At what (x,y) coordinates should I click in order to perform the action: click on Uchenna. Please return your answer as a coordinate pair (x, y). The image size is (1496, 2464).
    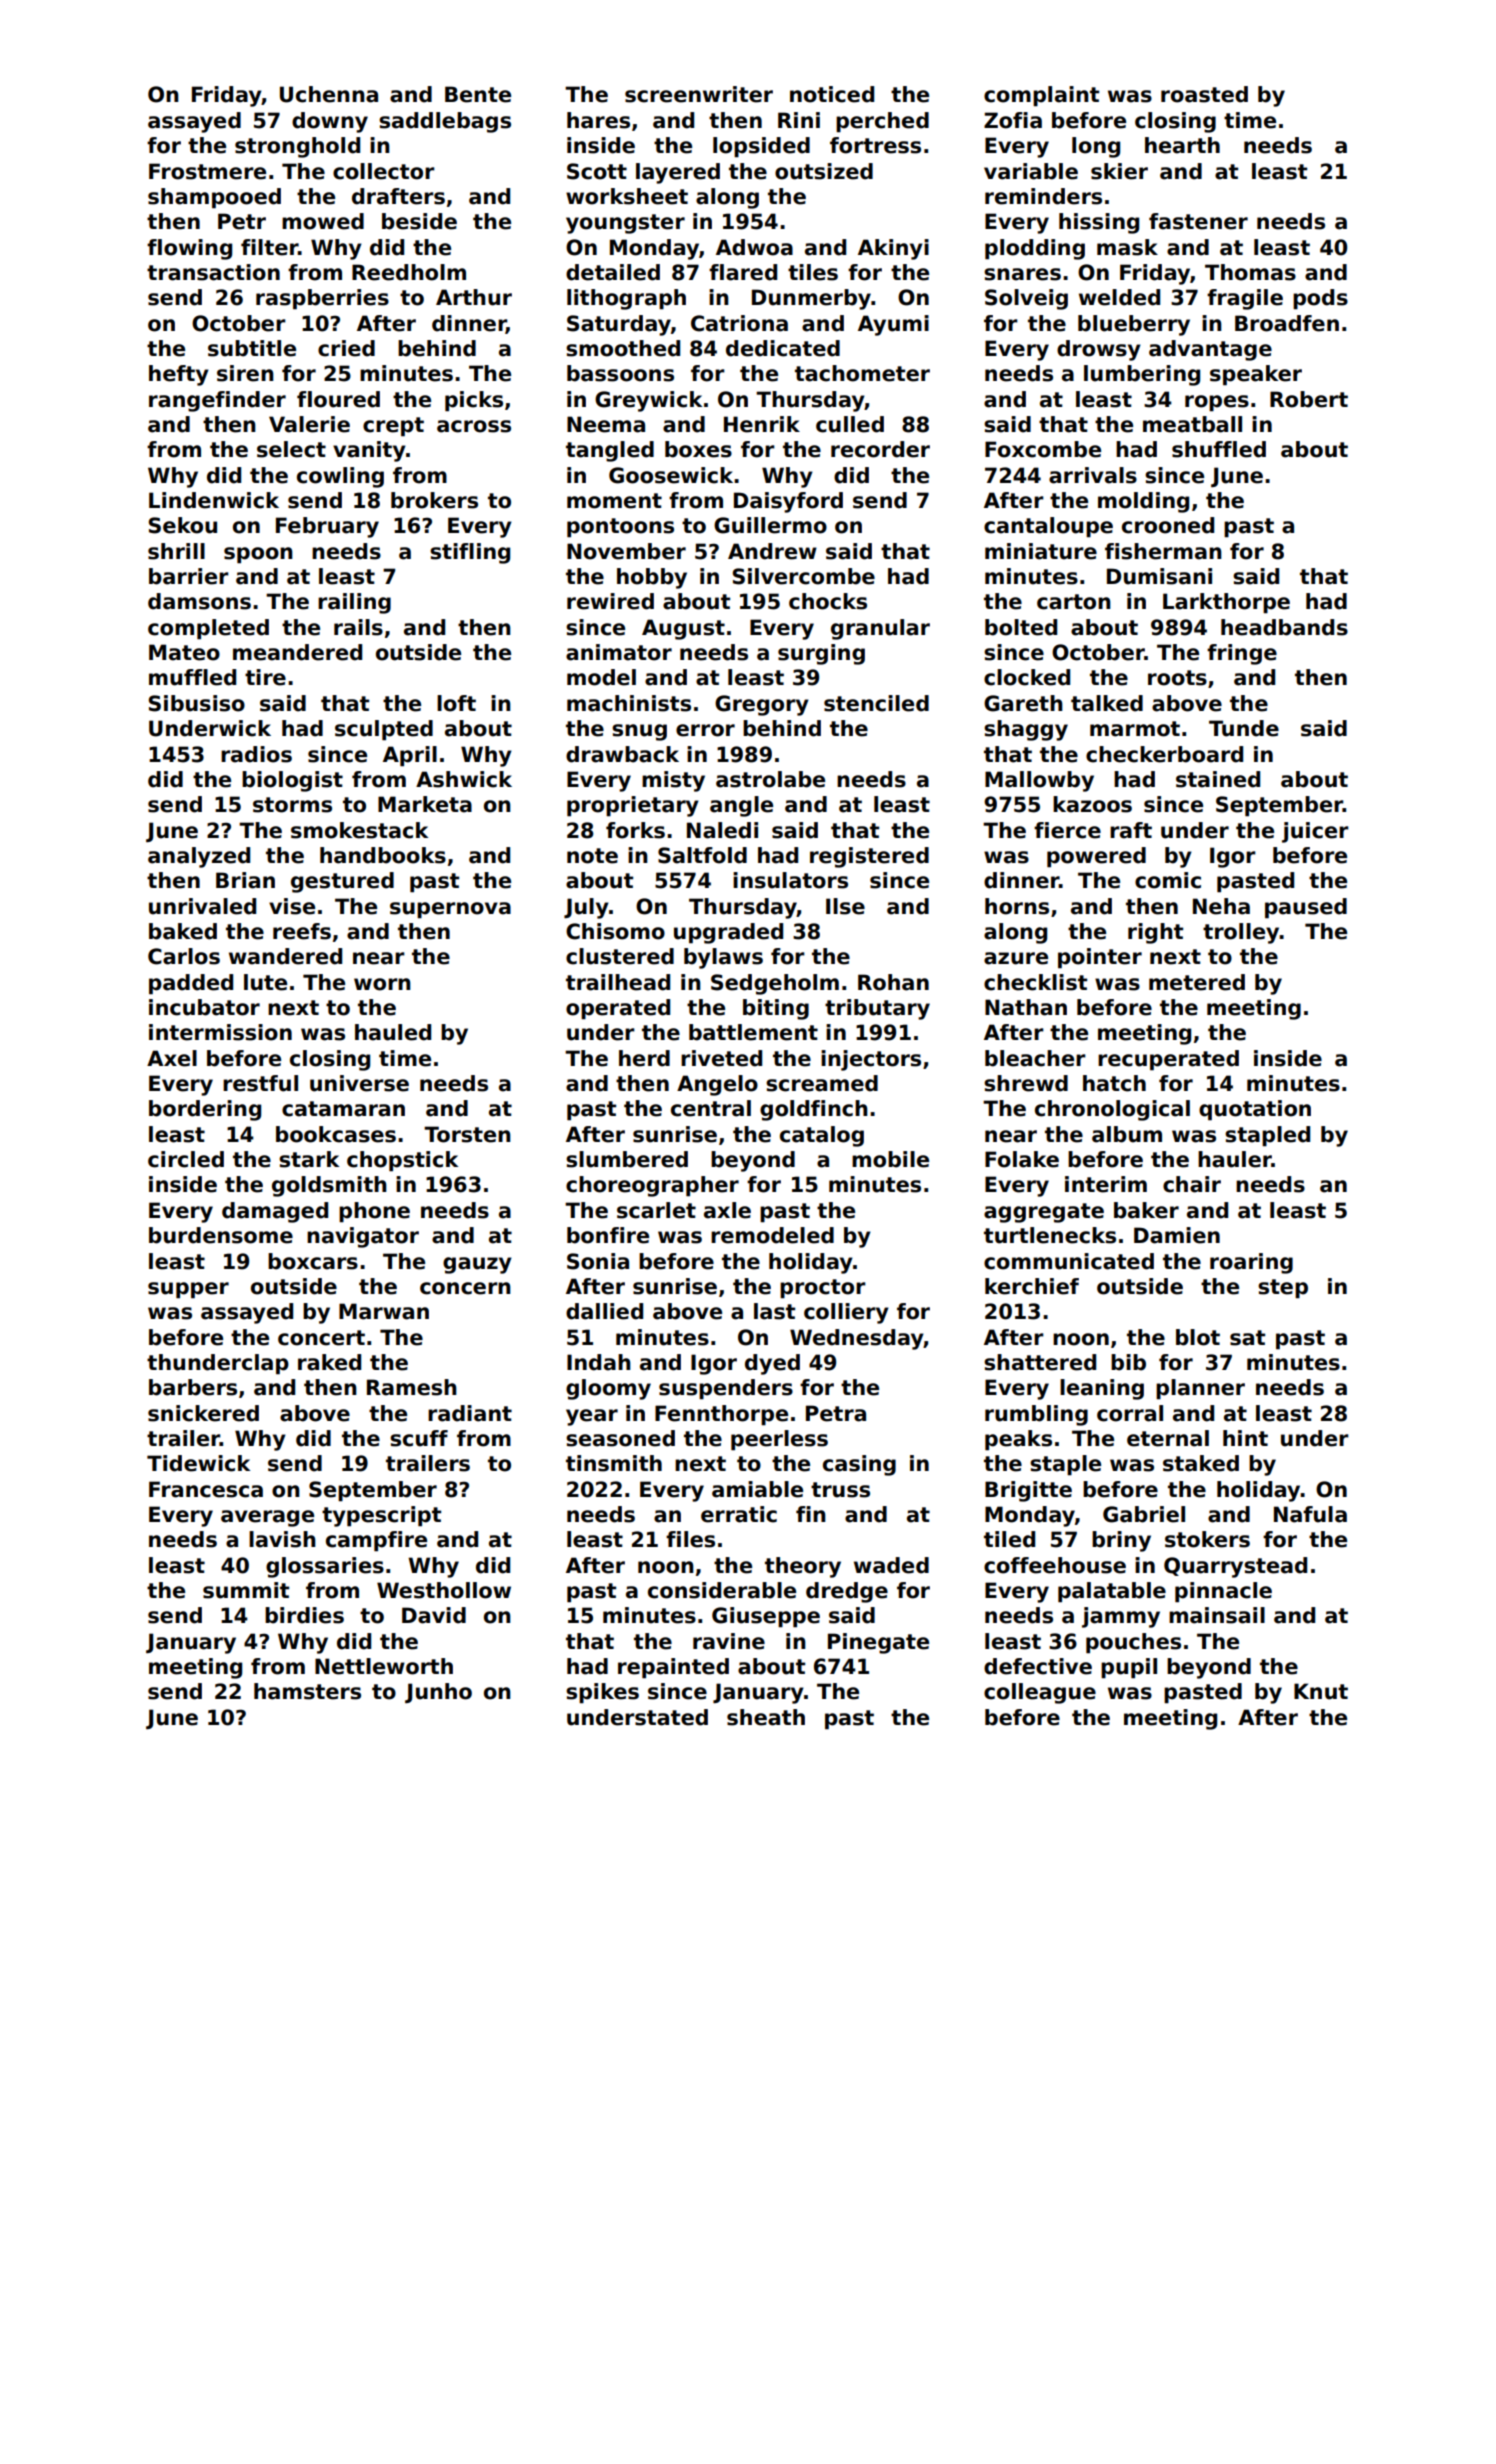
    Looking at the image, I should click on (329, 94).
